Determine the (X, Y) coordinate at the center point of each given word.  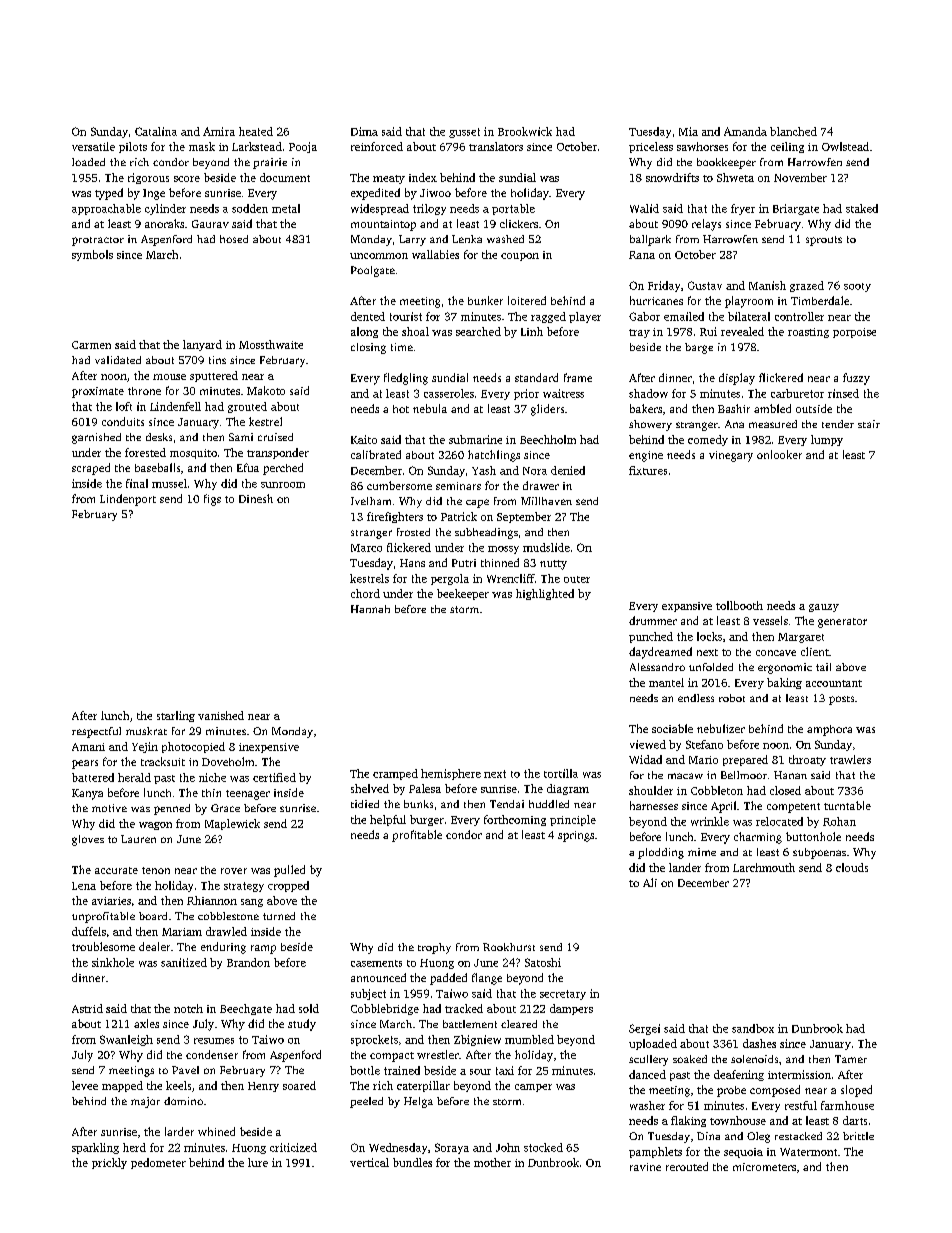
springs (576, 836)
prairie (270, 163)
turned (279, 916)
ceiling (787, 147)
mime (702, 852)
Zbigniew (477, 1040)
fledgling (406, 379)
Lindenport (128, 500)
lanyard (202, 345)
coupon (520, 257)
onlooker (779, 454)
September (524, 517)
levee (85, 1085)
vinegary (731, 456)
